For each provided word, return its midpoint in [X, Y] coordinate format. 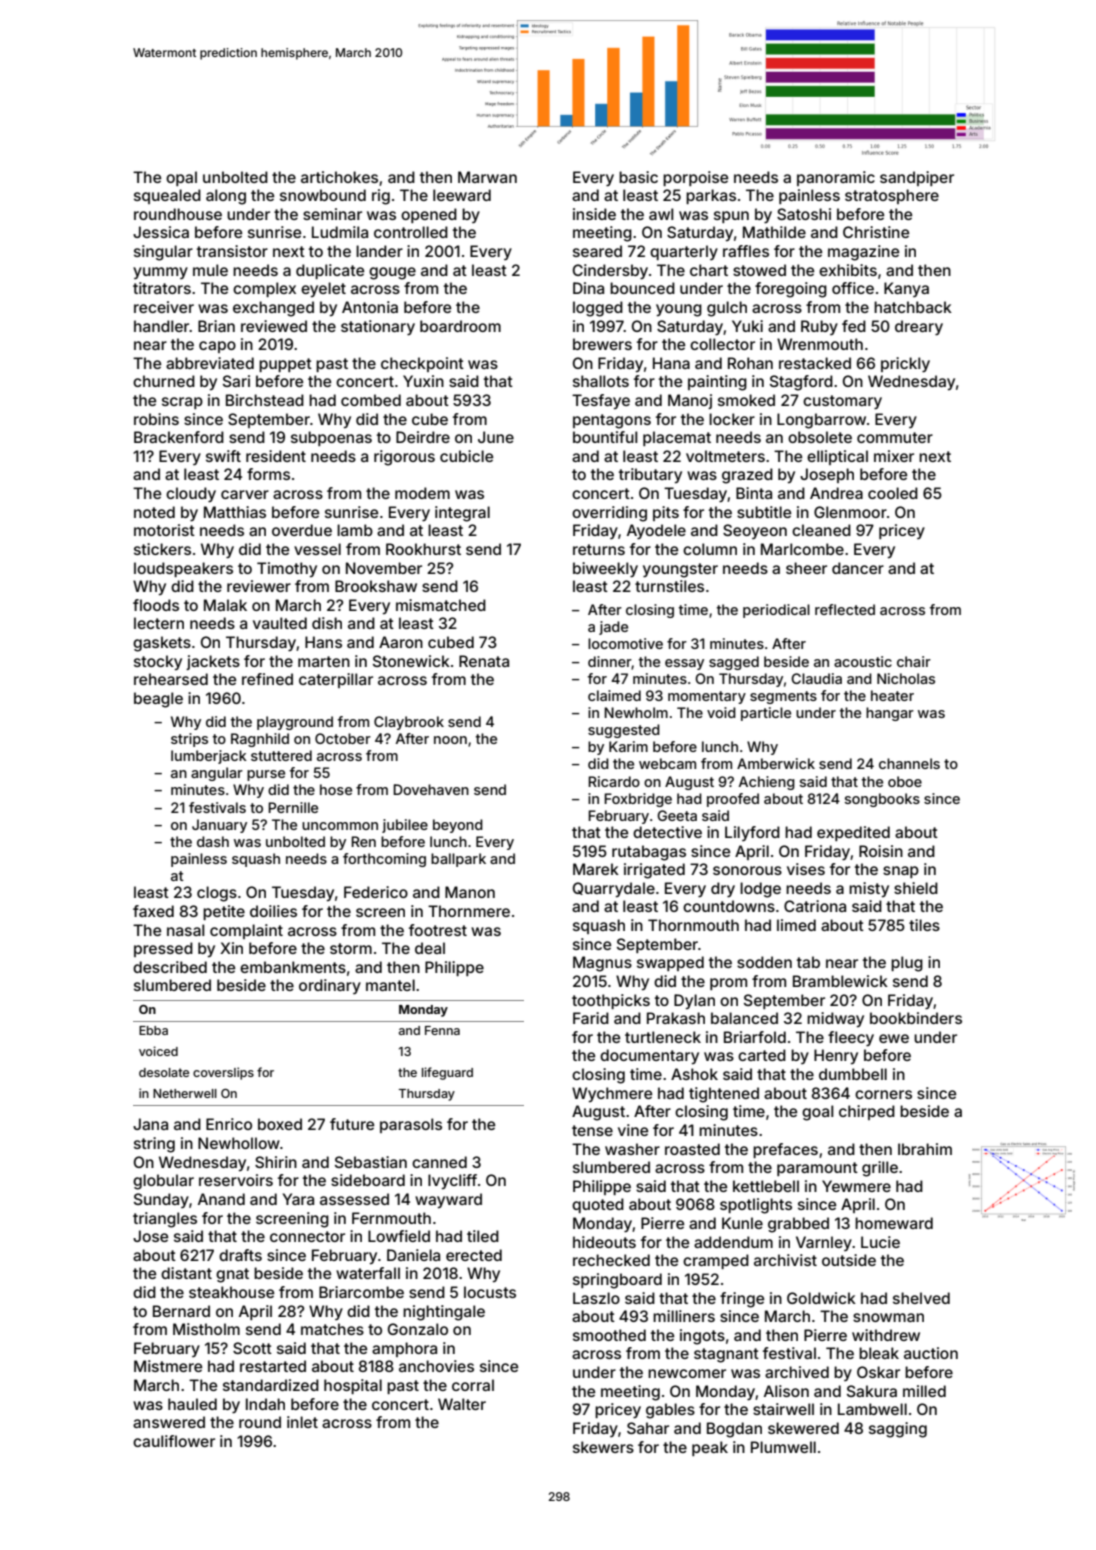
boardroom [460, 326]
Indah [265, 1404]
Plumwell [783, 1447]
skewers [603, 1447]
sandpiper [917, 178]
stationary [378, 328]
